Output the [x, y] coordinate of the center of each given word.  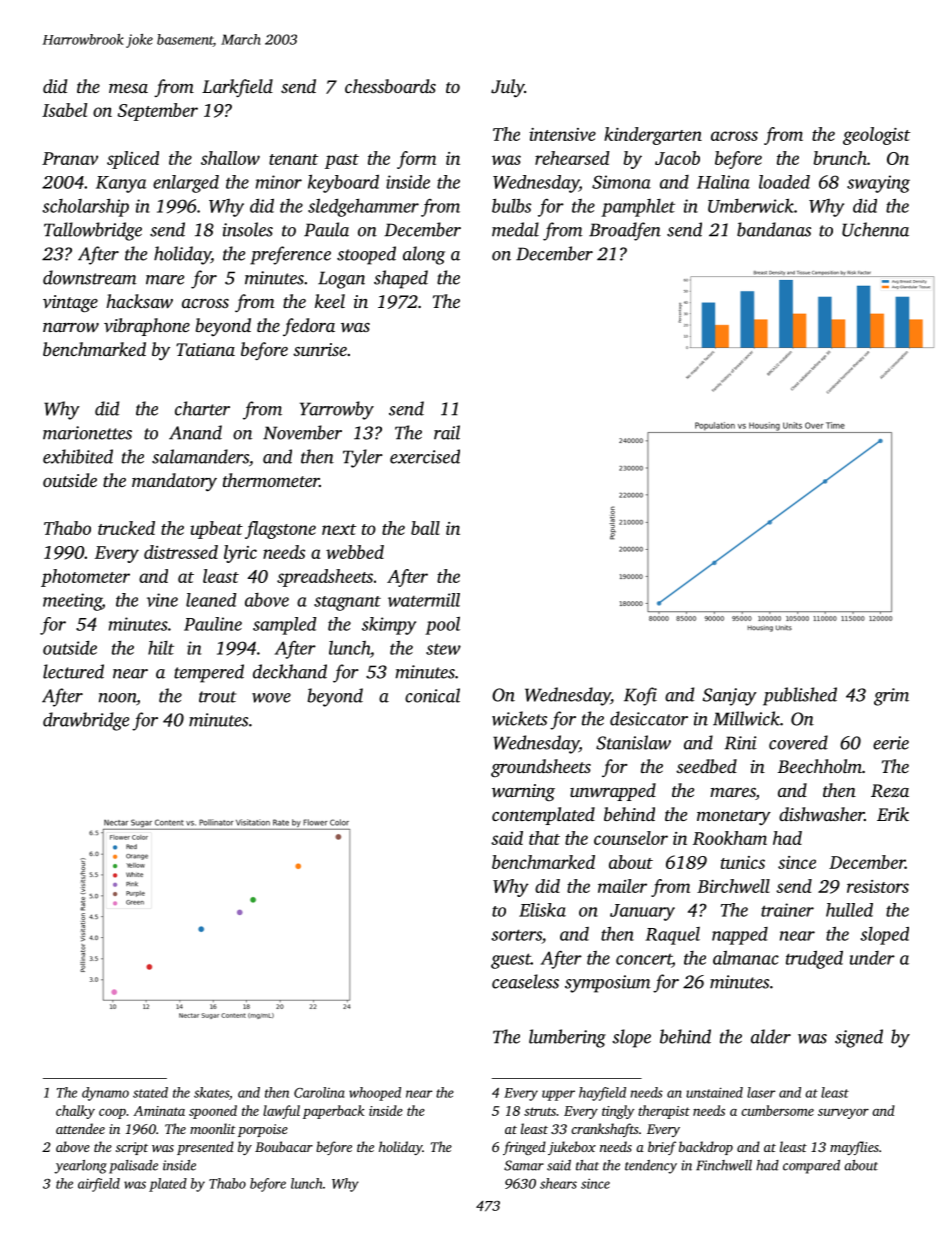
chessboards [390, 86]
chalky [75, 1112]
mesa [128, 88]
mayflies [854, 1148]
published [800, 696]
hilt [161, 648]
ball [425, 528]
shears [558, 1183]
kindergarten [653, 136]
